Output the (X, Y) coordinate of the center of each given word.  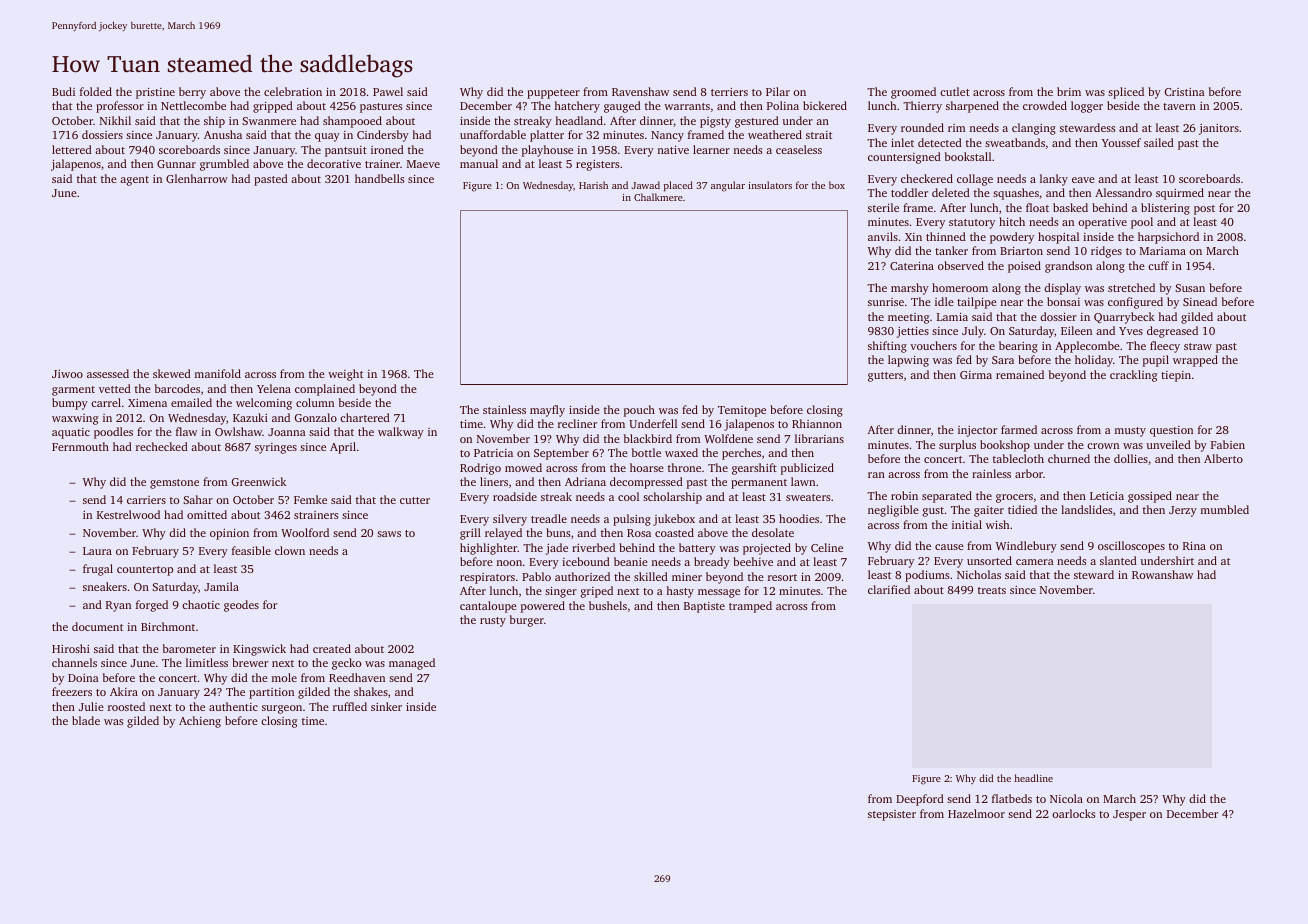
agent (134, 181)
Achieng (200, 722)
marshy (910, 289)
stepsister (892, 815)
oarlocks (1073, 813)
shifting (887, 347)
